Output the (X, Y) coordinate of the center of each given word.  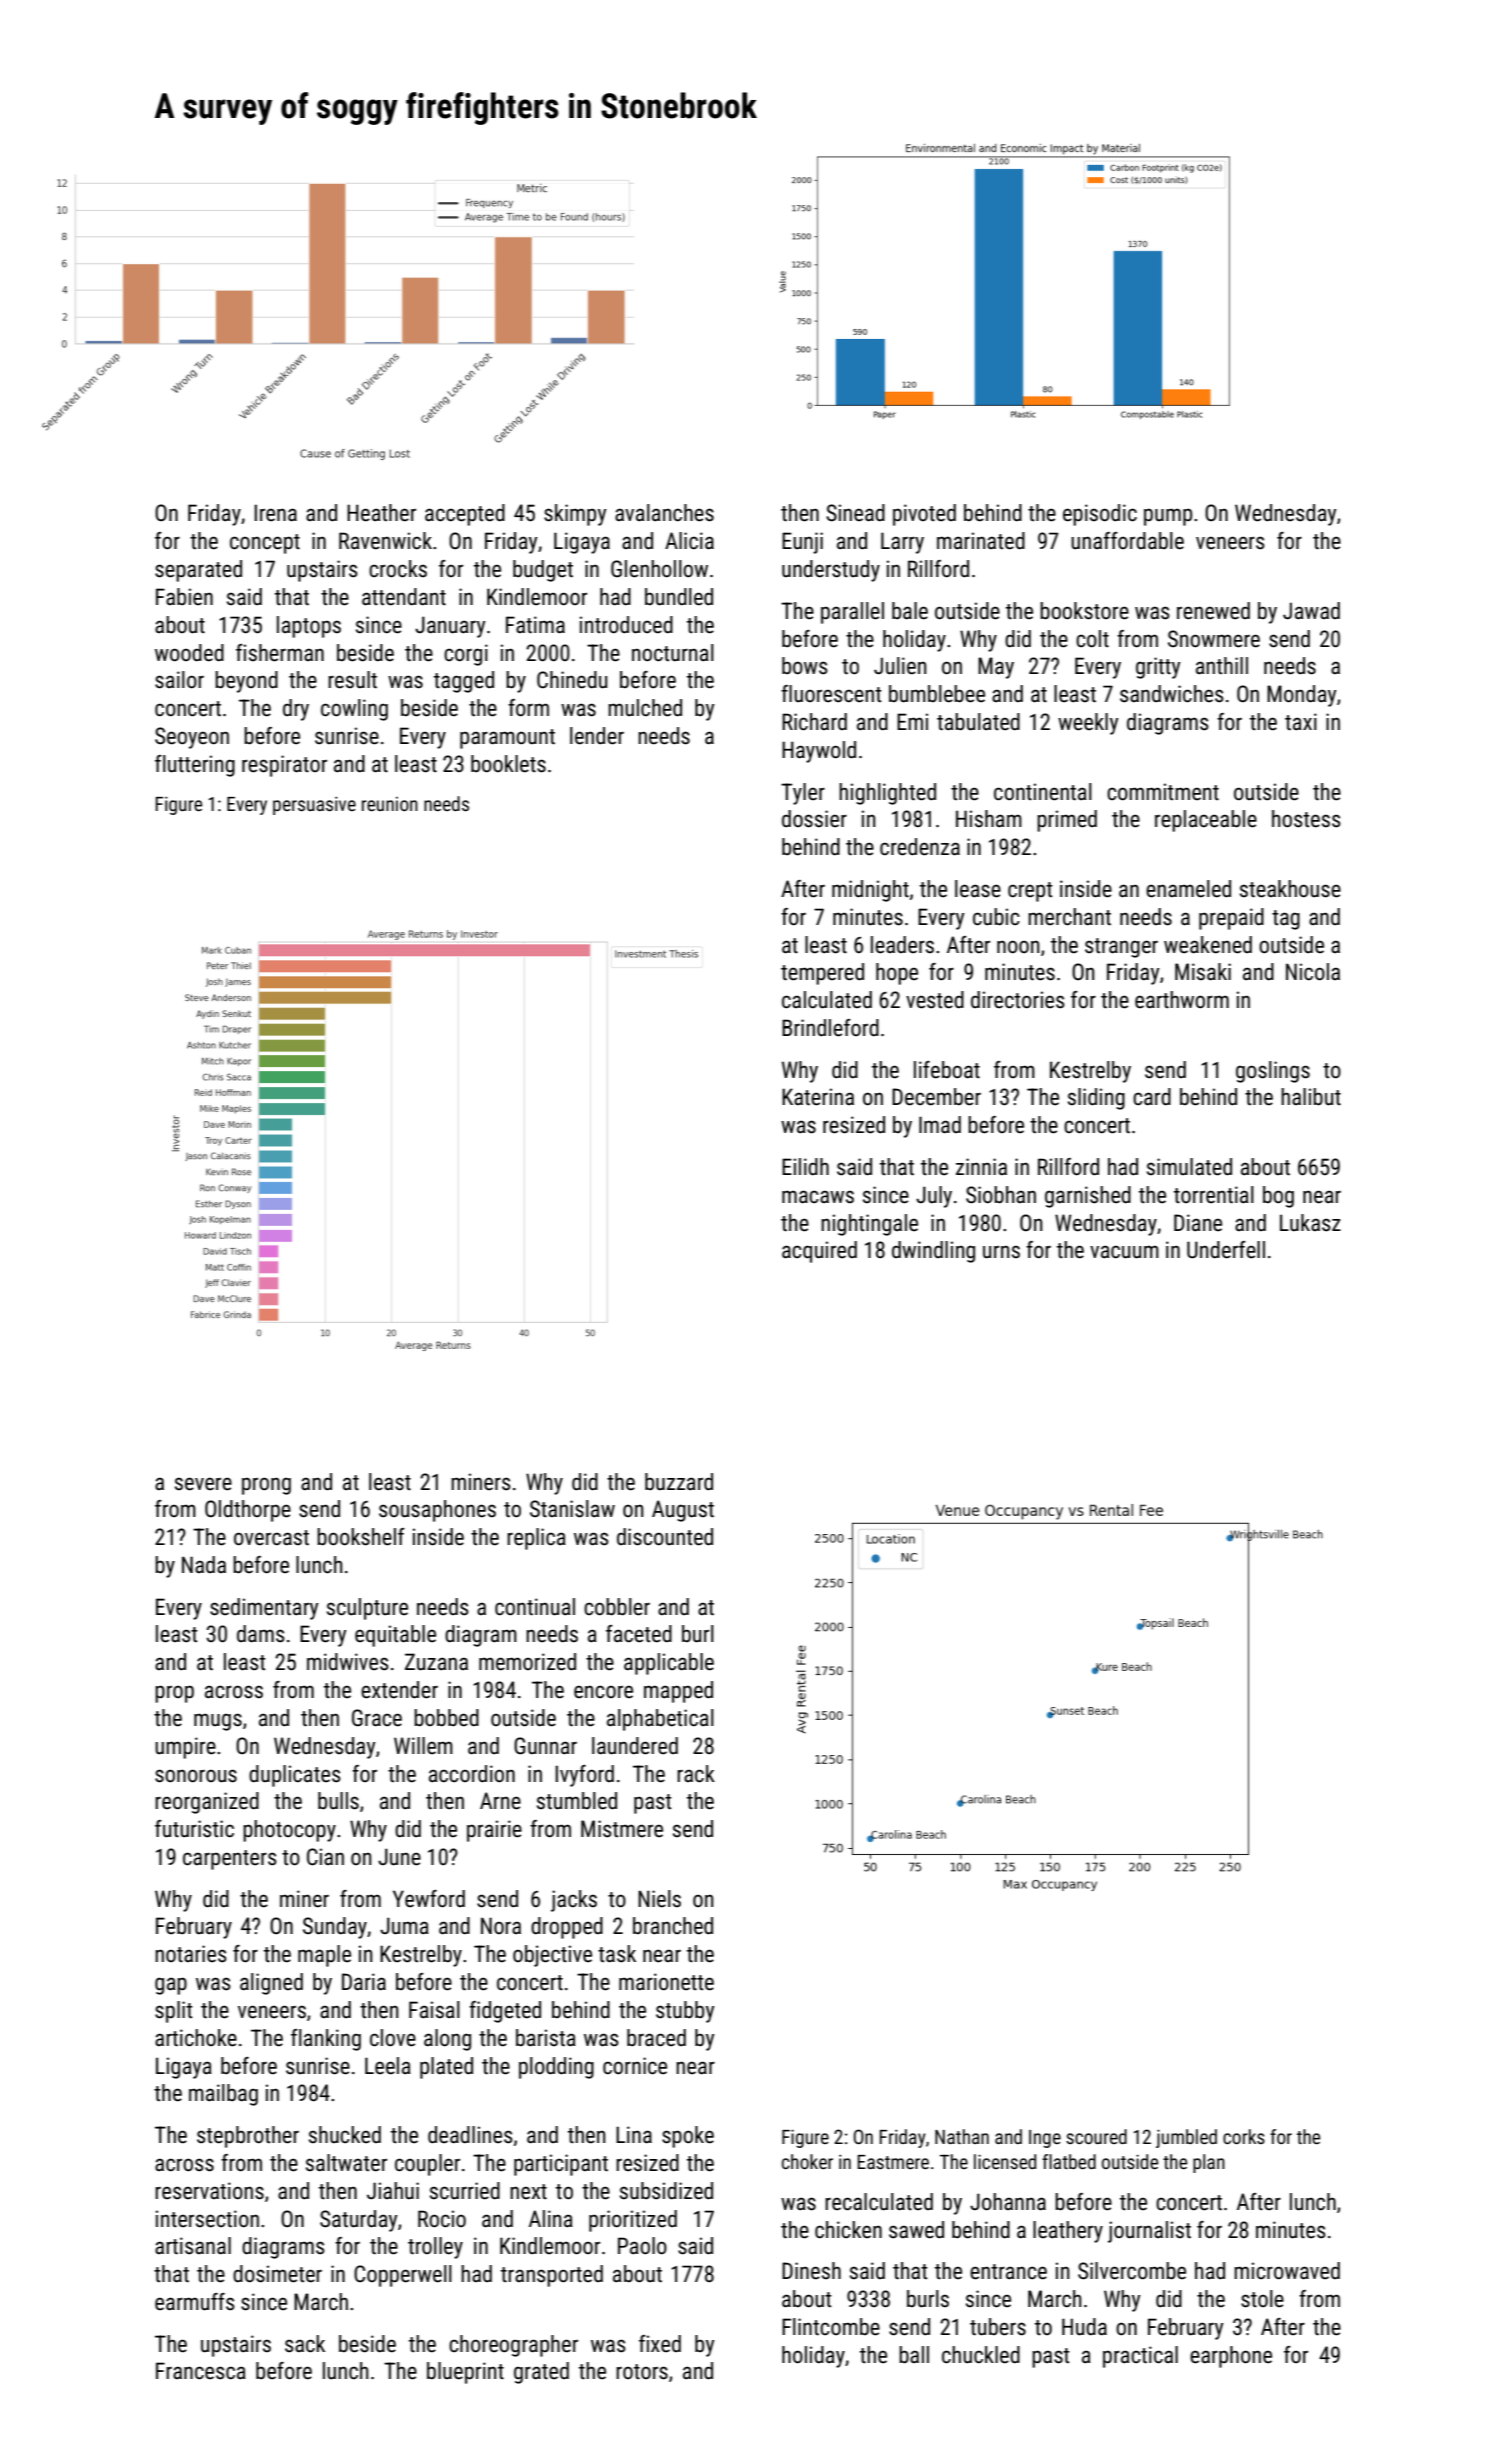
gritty (1158, 668)
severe (203, 1484)
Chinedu (572, 680)
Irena (275, 513)
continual (535, 1607)
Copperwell (403, 2276)
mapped (678, 1692)
